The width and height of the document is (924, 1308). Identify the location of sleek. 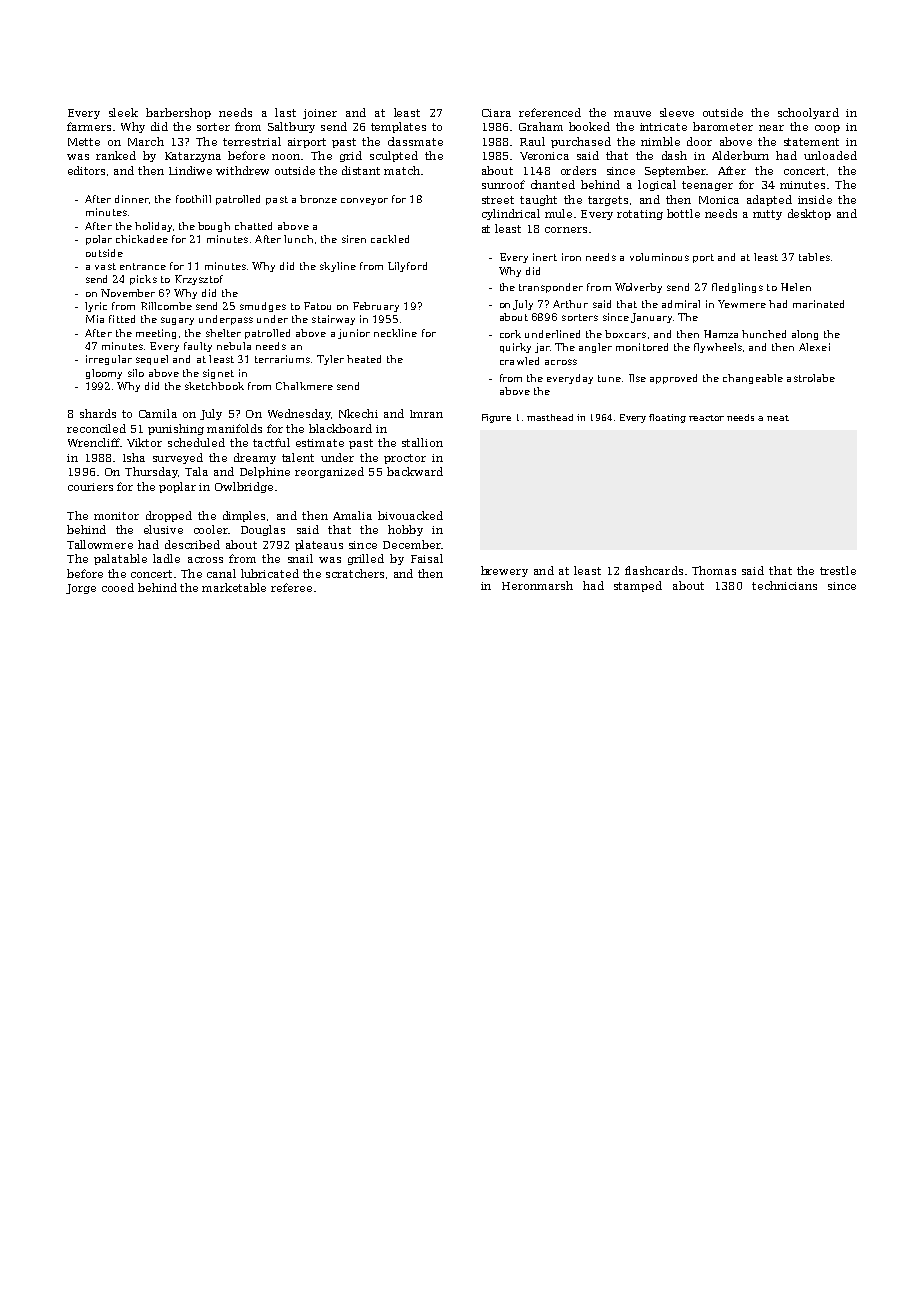
(123, 112).
